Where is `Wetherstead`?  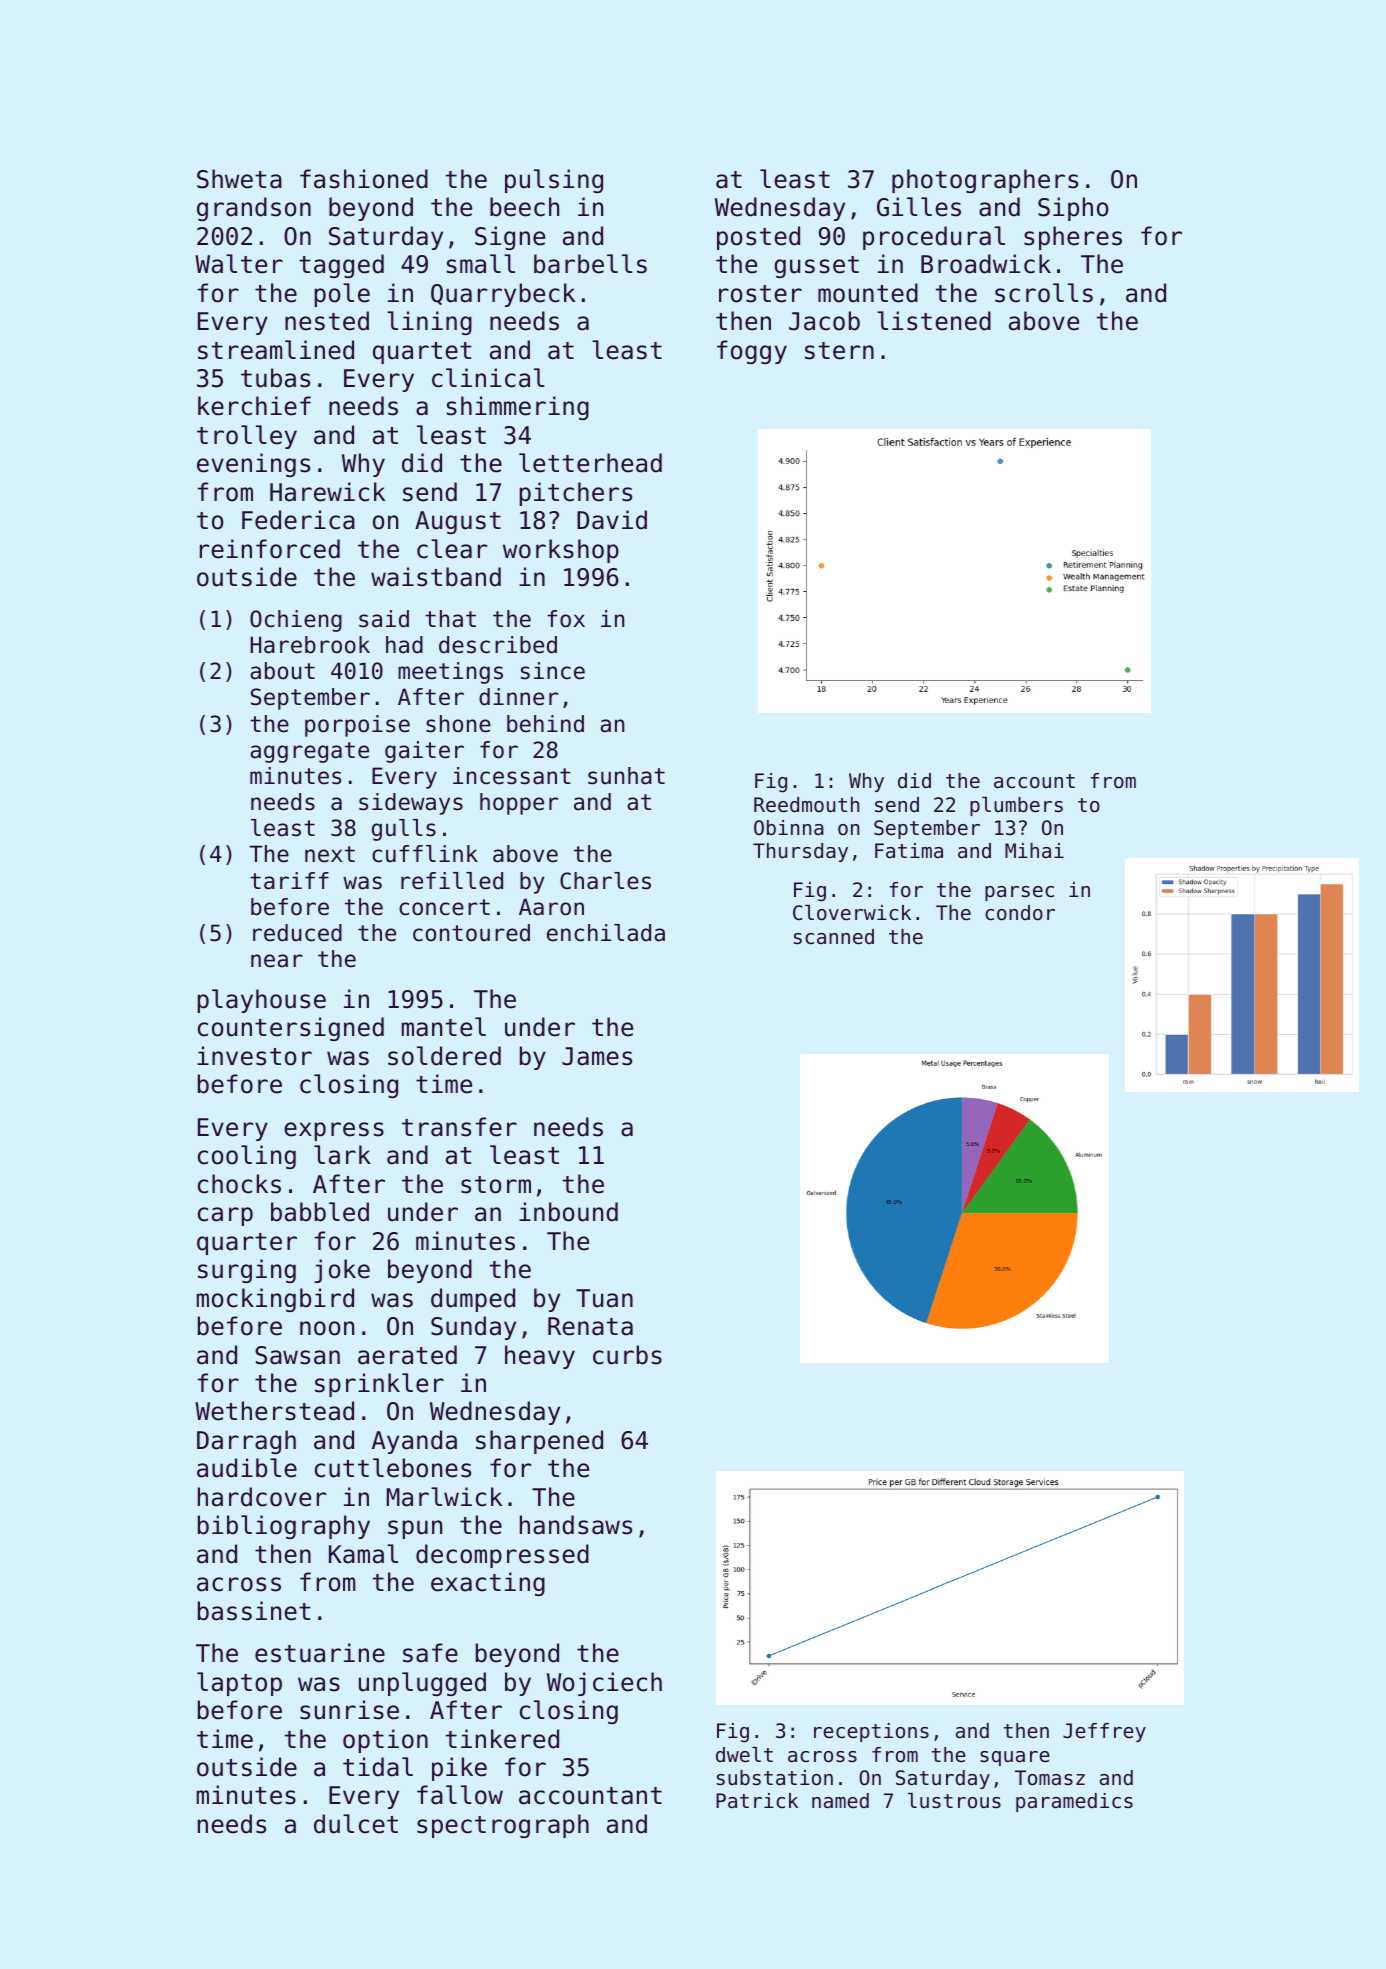 Wetherstead is located at coordinates (274, 1411).
